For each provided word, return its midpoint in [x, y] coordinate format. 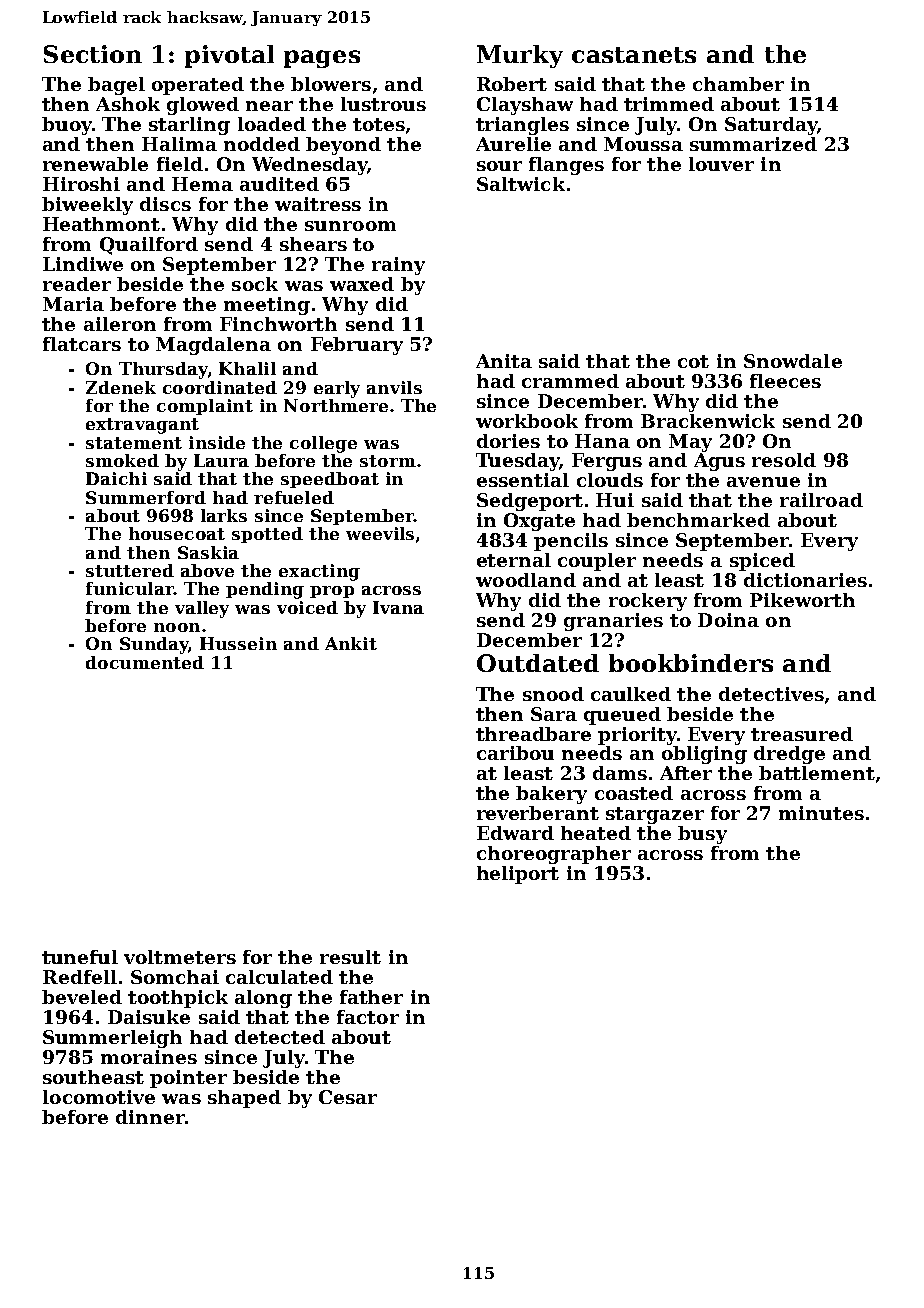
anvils [394, 387]
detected [280, 1037]
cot [693, 361]
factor [368, 1017]
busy [702, 835]
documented [145, 662]
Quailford [149, 246]
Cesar [348, 1097]
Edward [515, 833]
